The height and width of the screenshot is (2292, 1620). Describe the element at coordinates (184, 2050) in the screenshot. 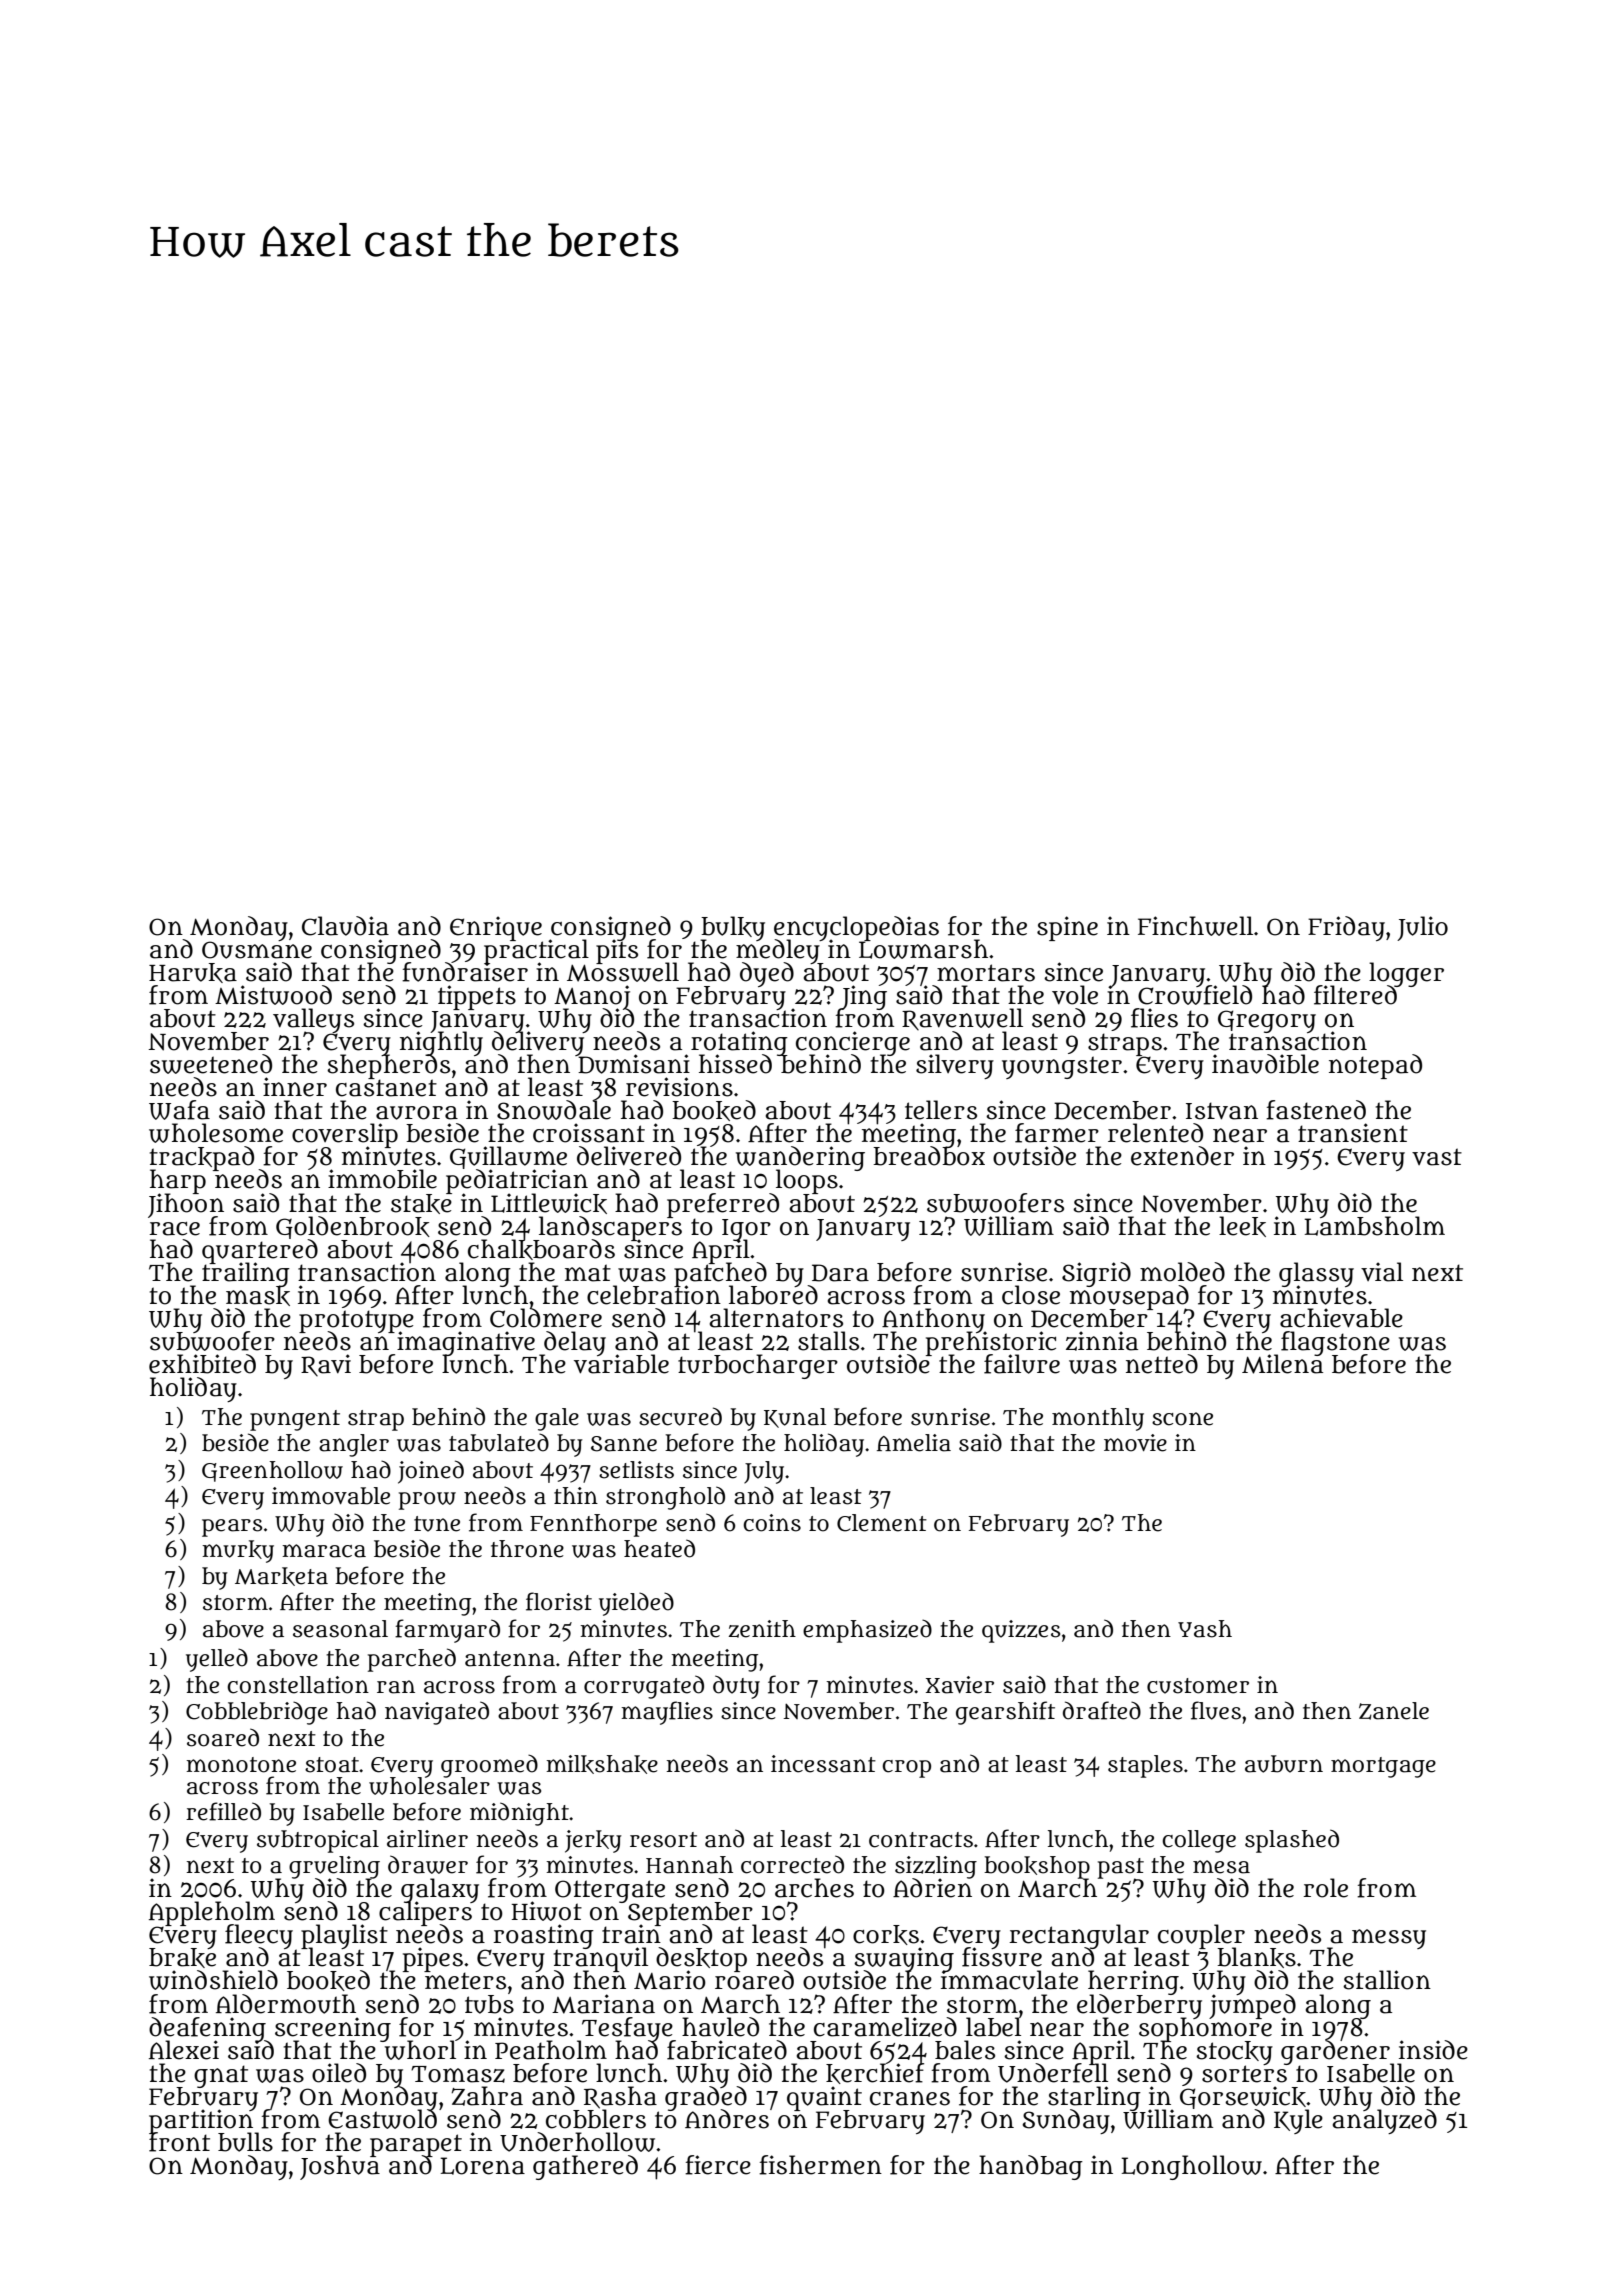

I see `Alexei` at that location.
